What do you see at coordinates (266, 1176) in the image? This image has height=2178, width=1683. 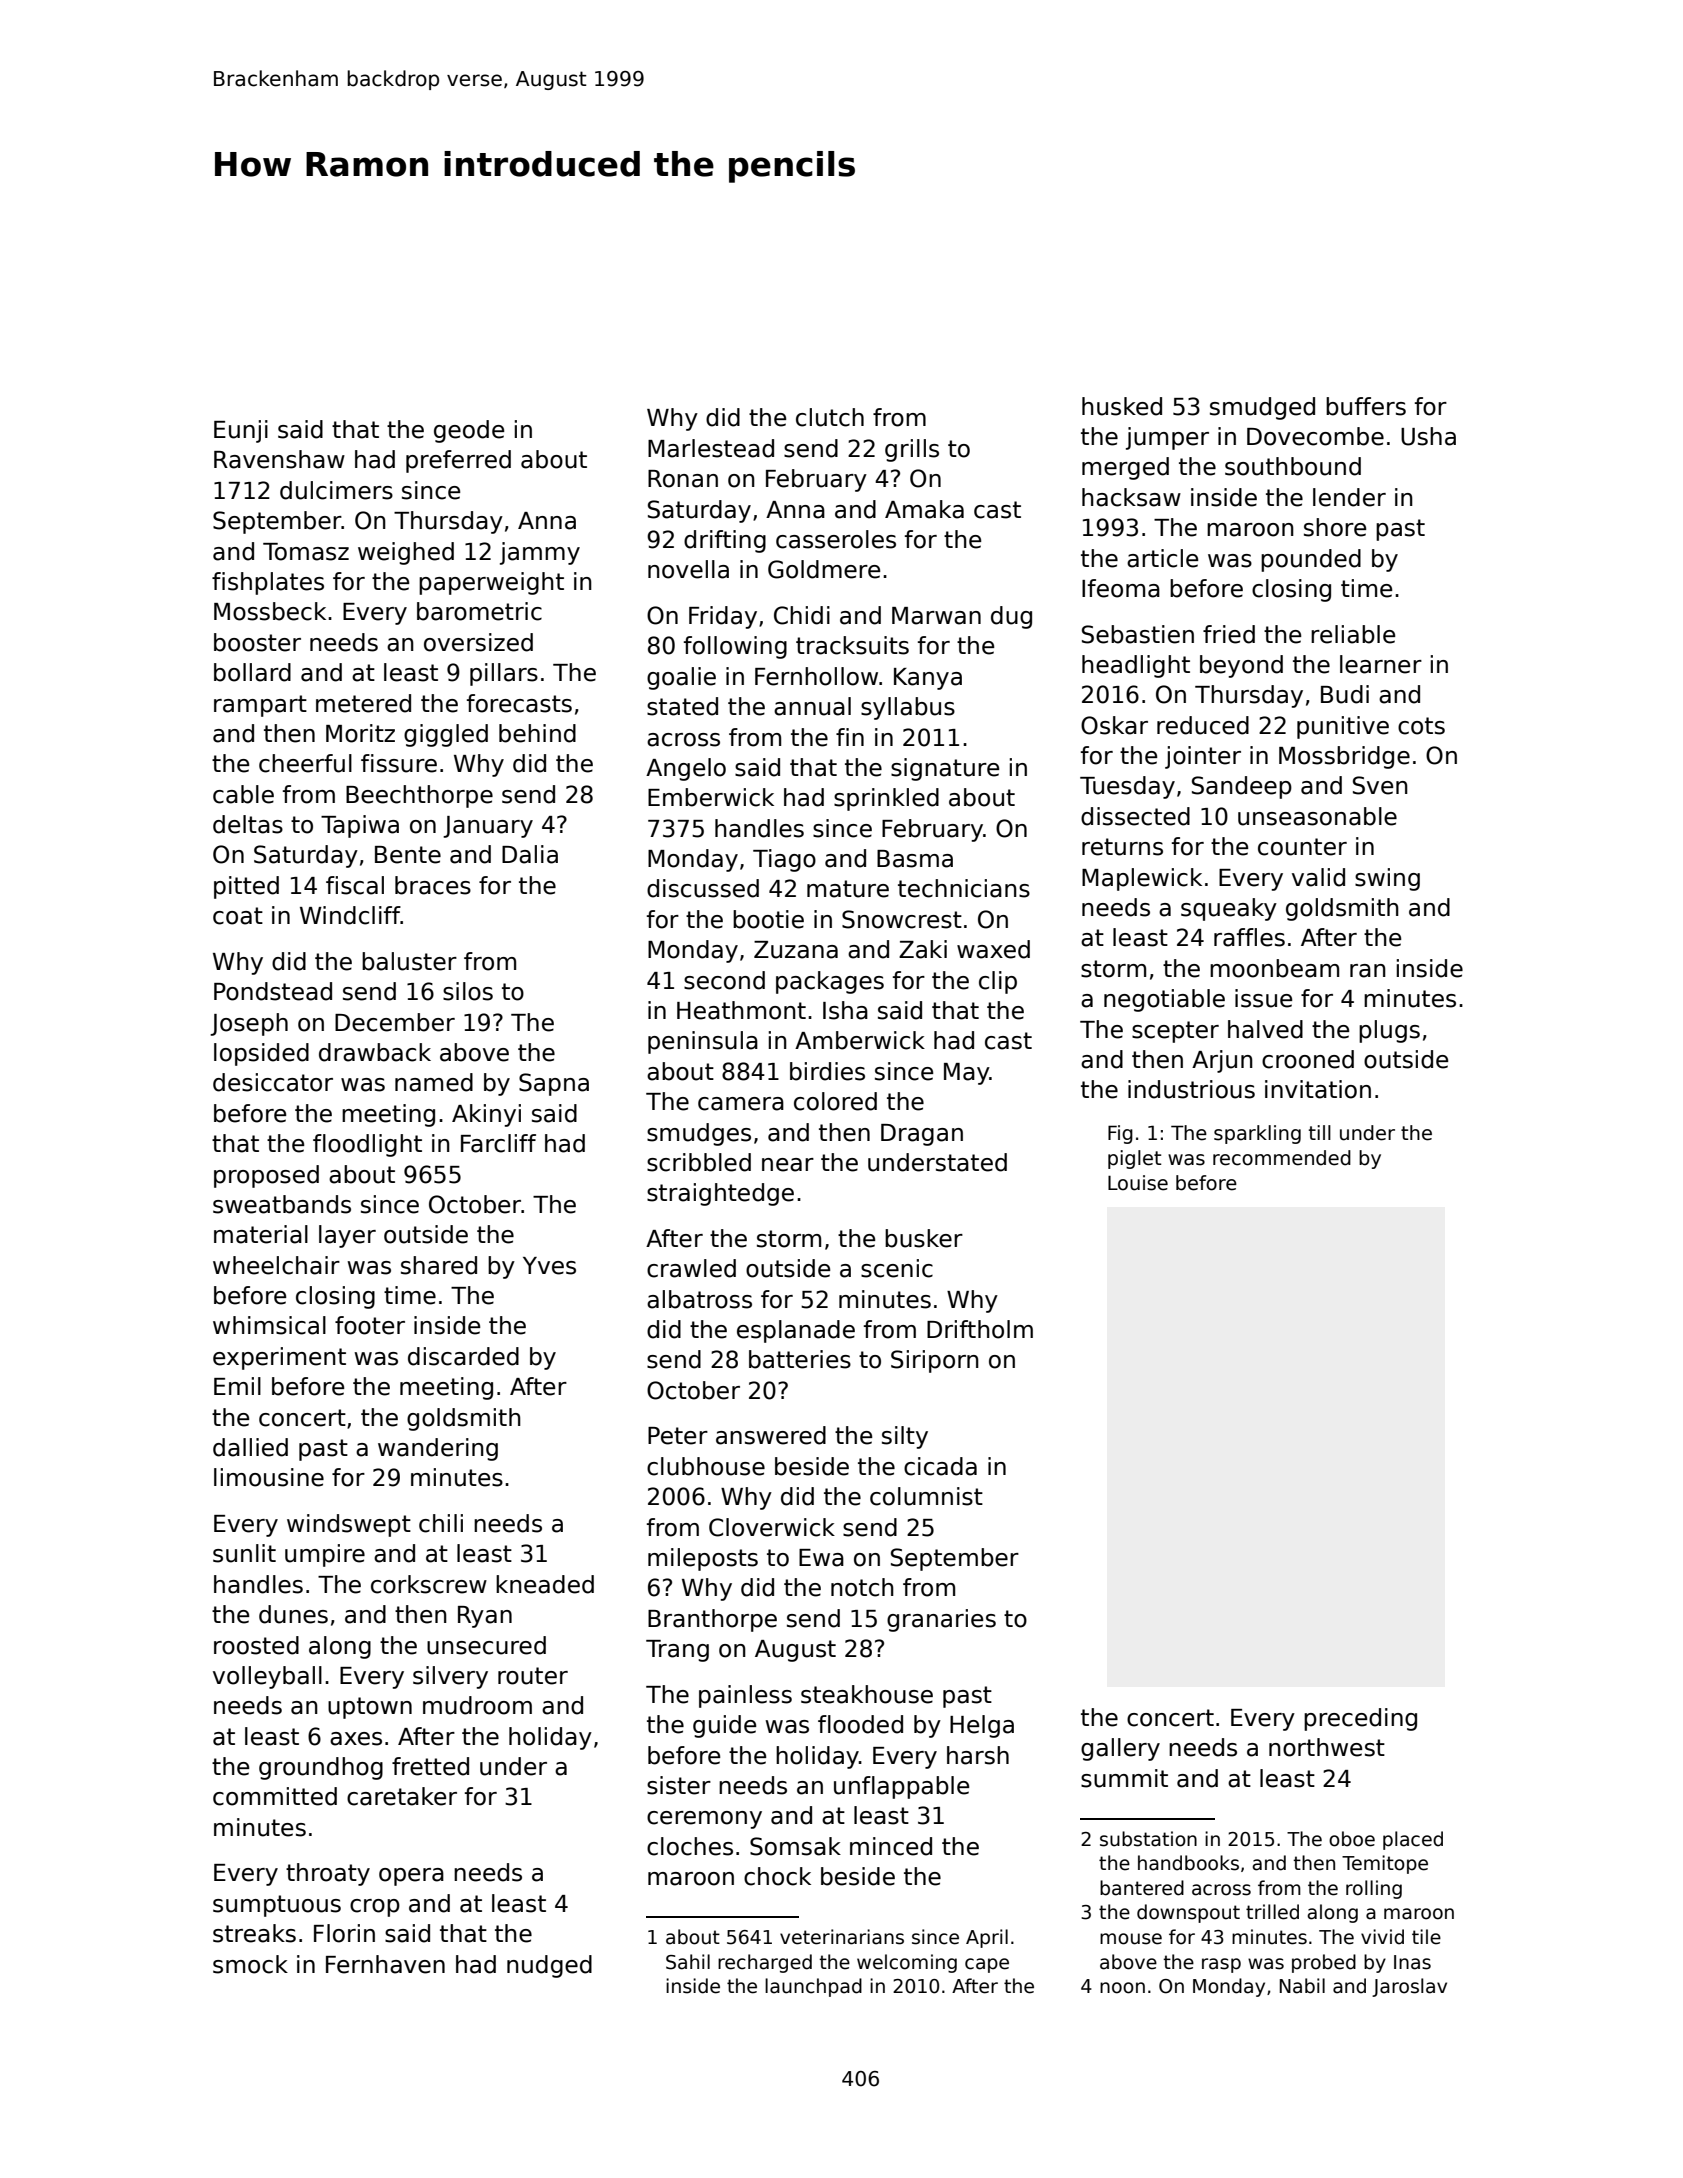 I see `proposed` at bounding box center [266, 1176].
